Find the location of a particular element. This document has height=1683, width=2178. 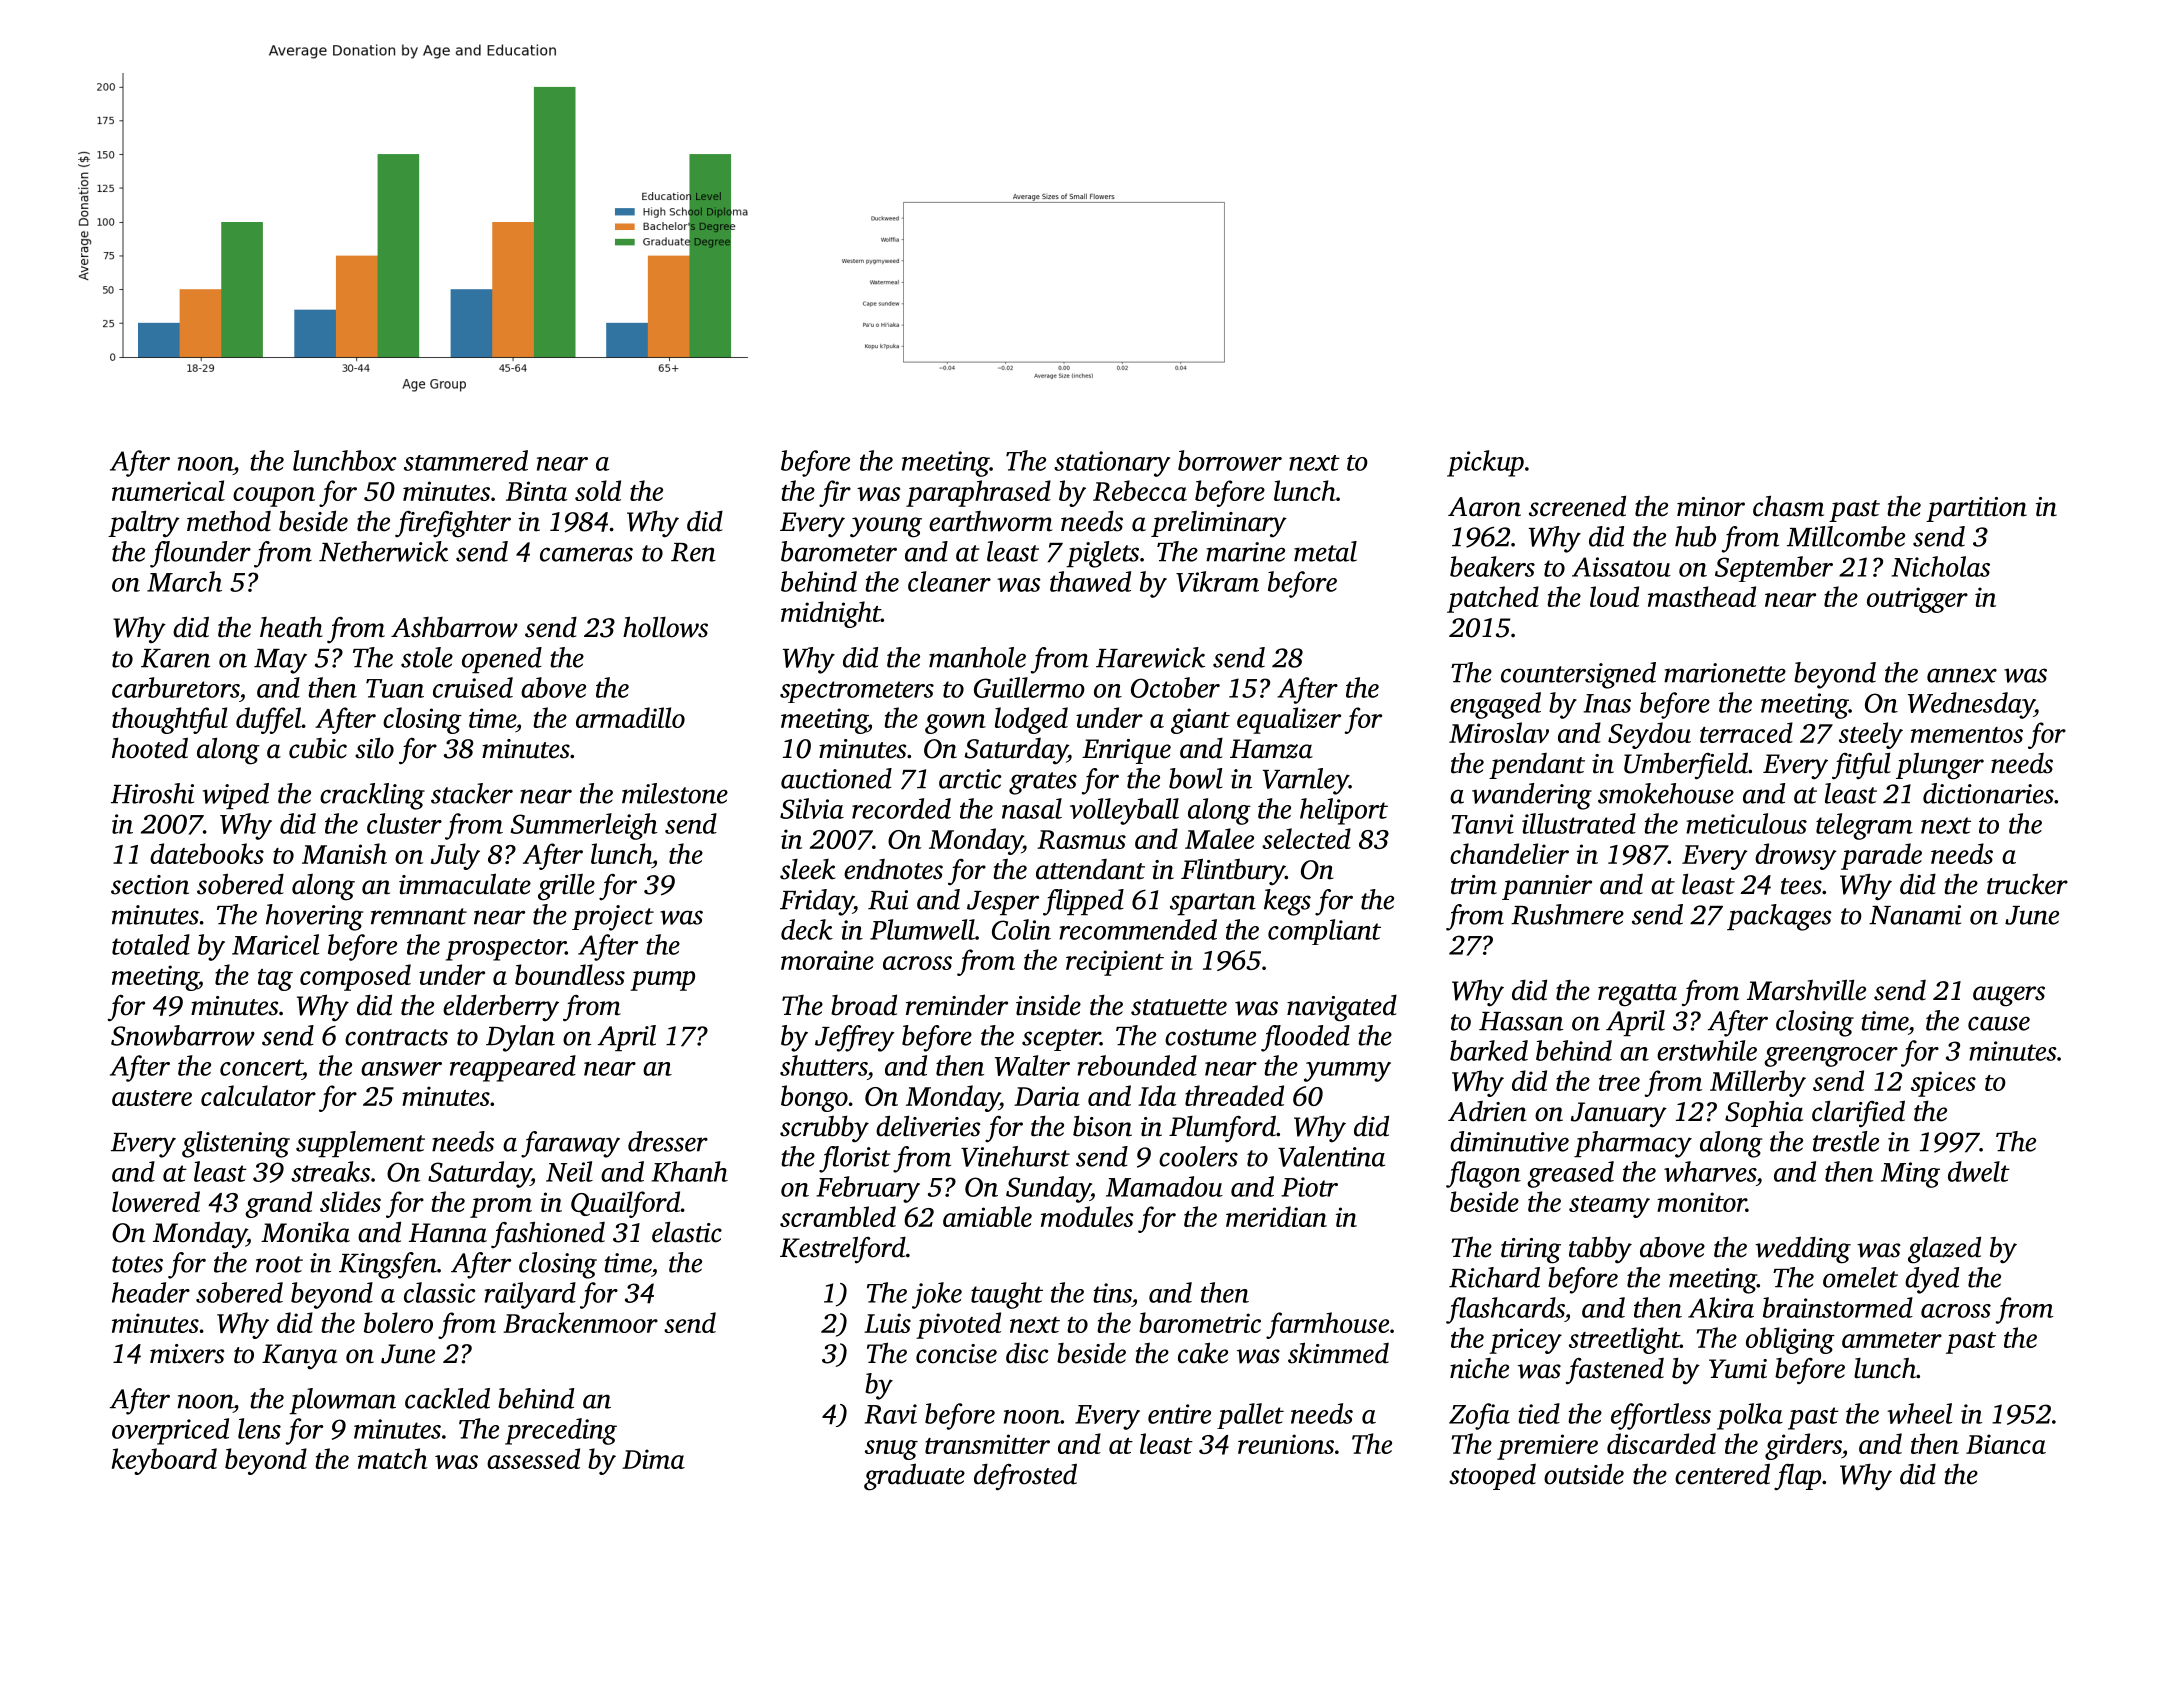

wharves is located at coordinates (1710, 1171).
